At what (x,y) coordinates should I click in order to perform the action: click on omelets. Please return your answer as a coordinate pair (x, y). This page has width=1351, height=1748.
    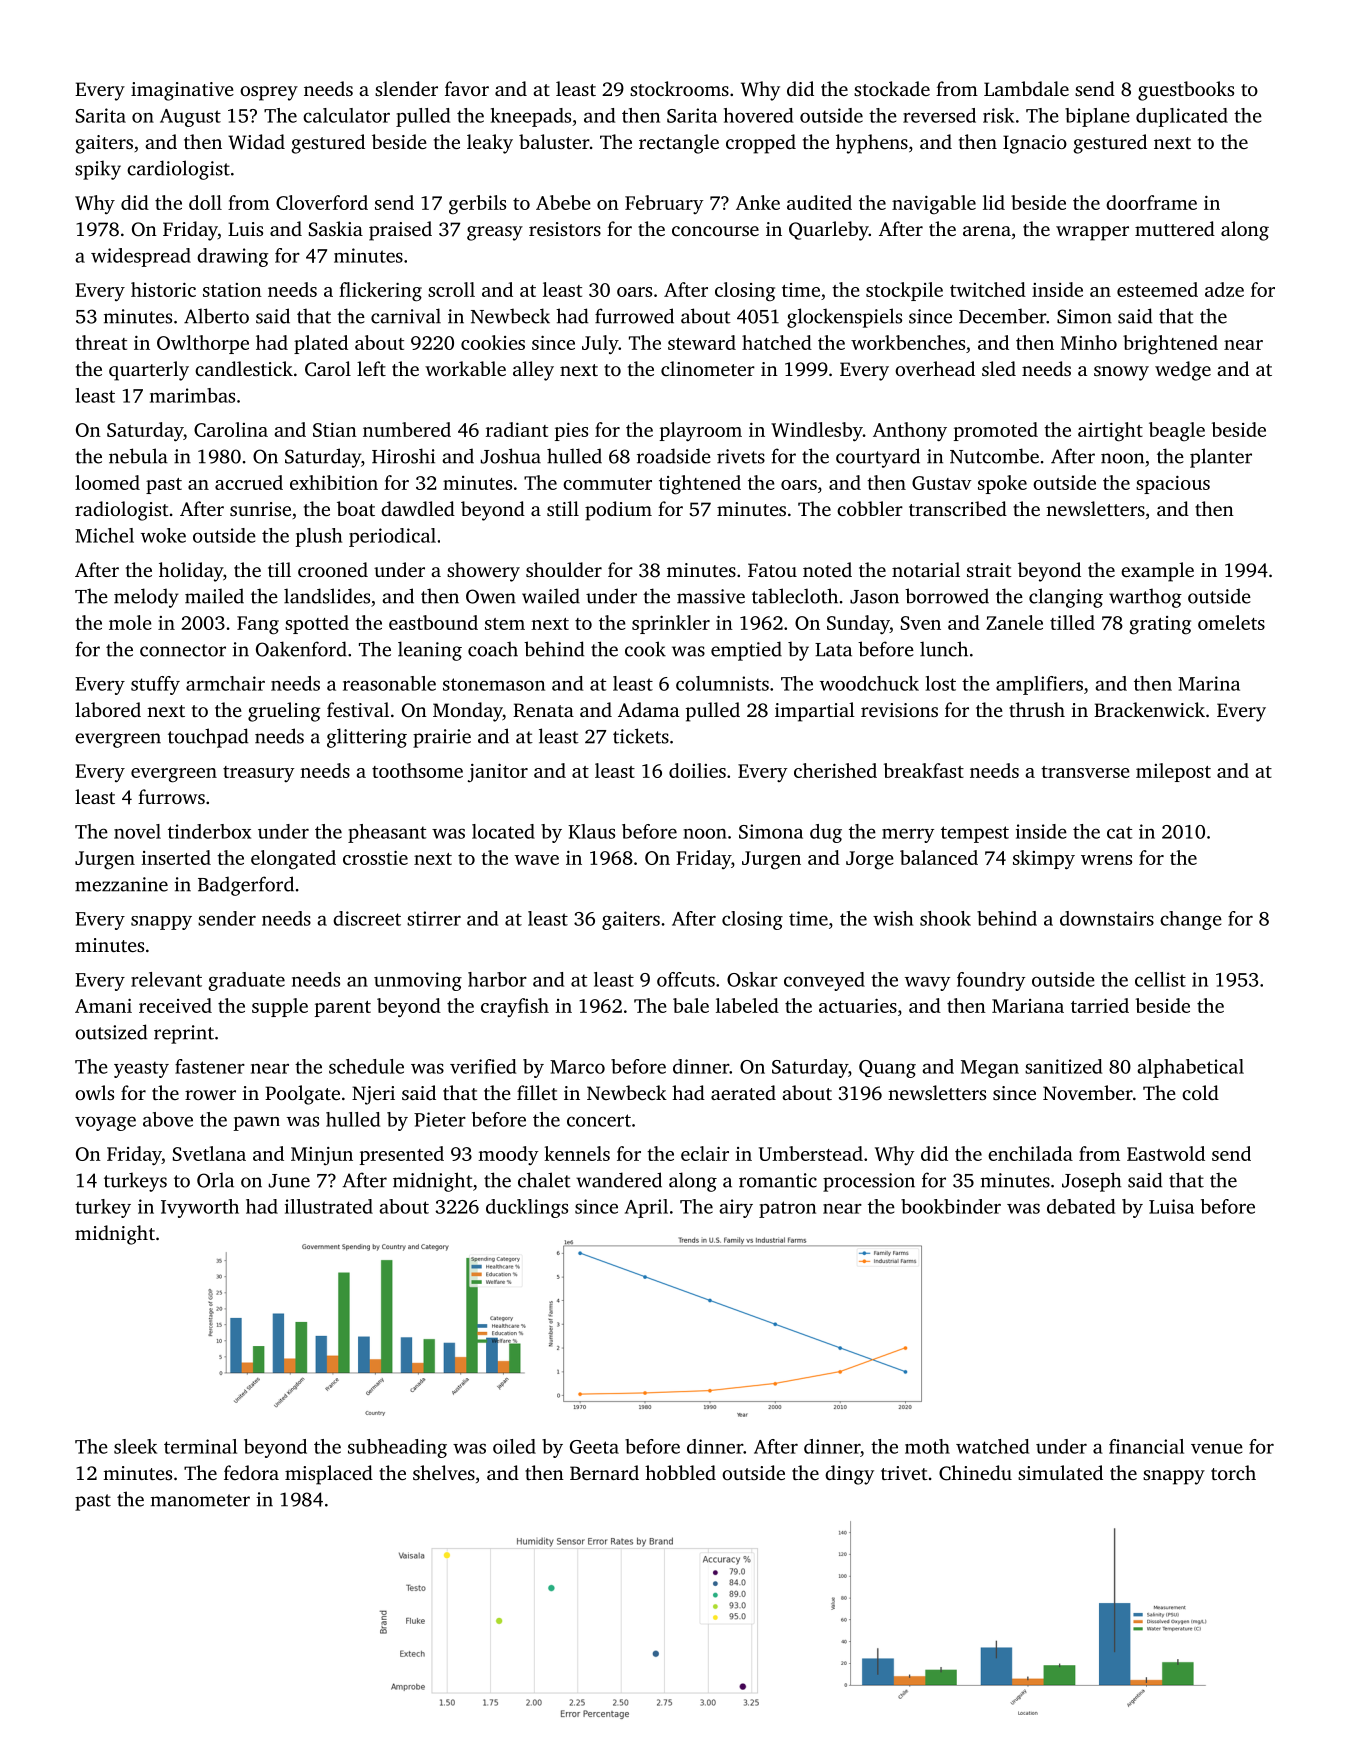
    Looking at the image, I should click on (1231, 622).
